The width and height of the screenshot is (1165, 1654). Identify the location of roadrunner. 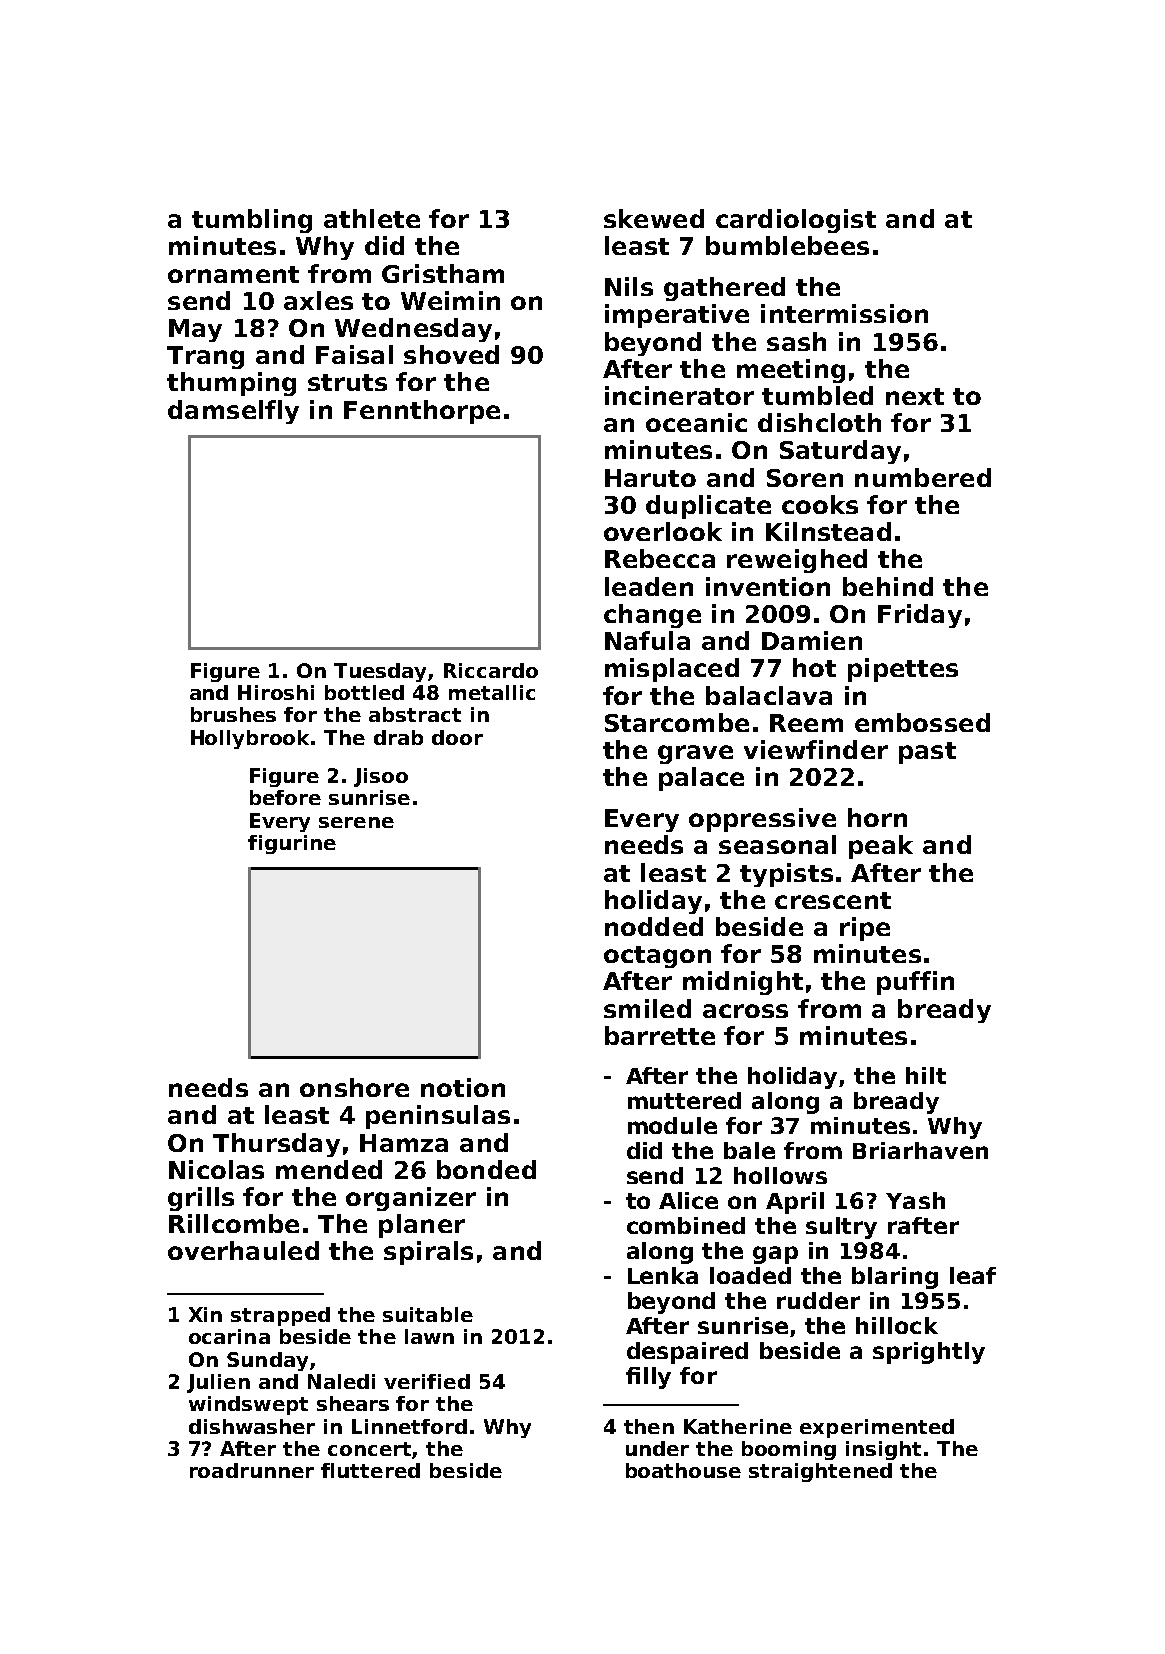
(252, 1470).
